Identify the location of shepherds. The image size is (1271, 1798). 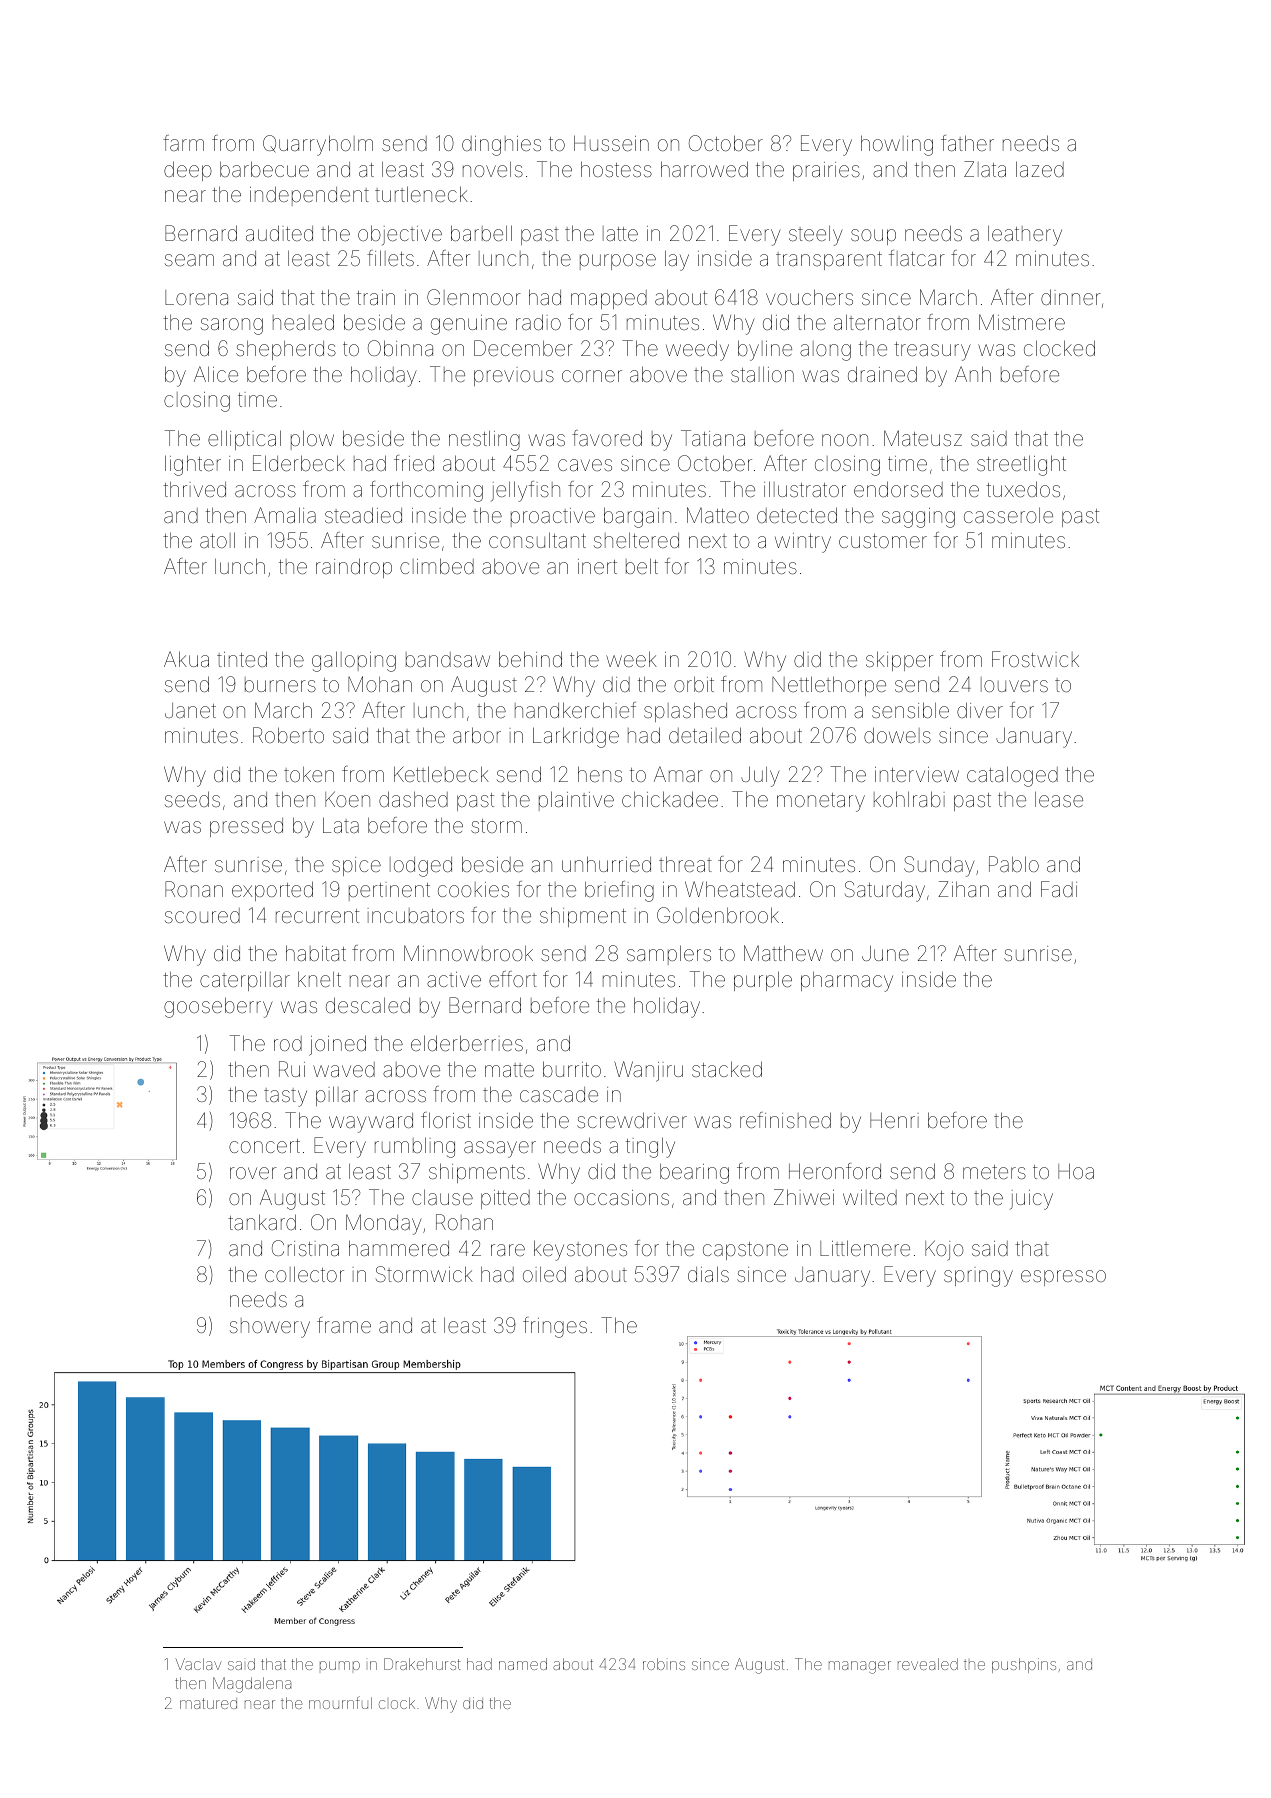
(286, 350).
